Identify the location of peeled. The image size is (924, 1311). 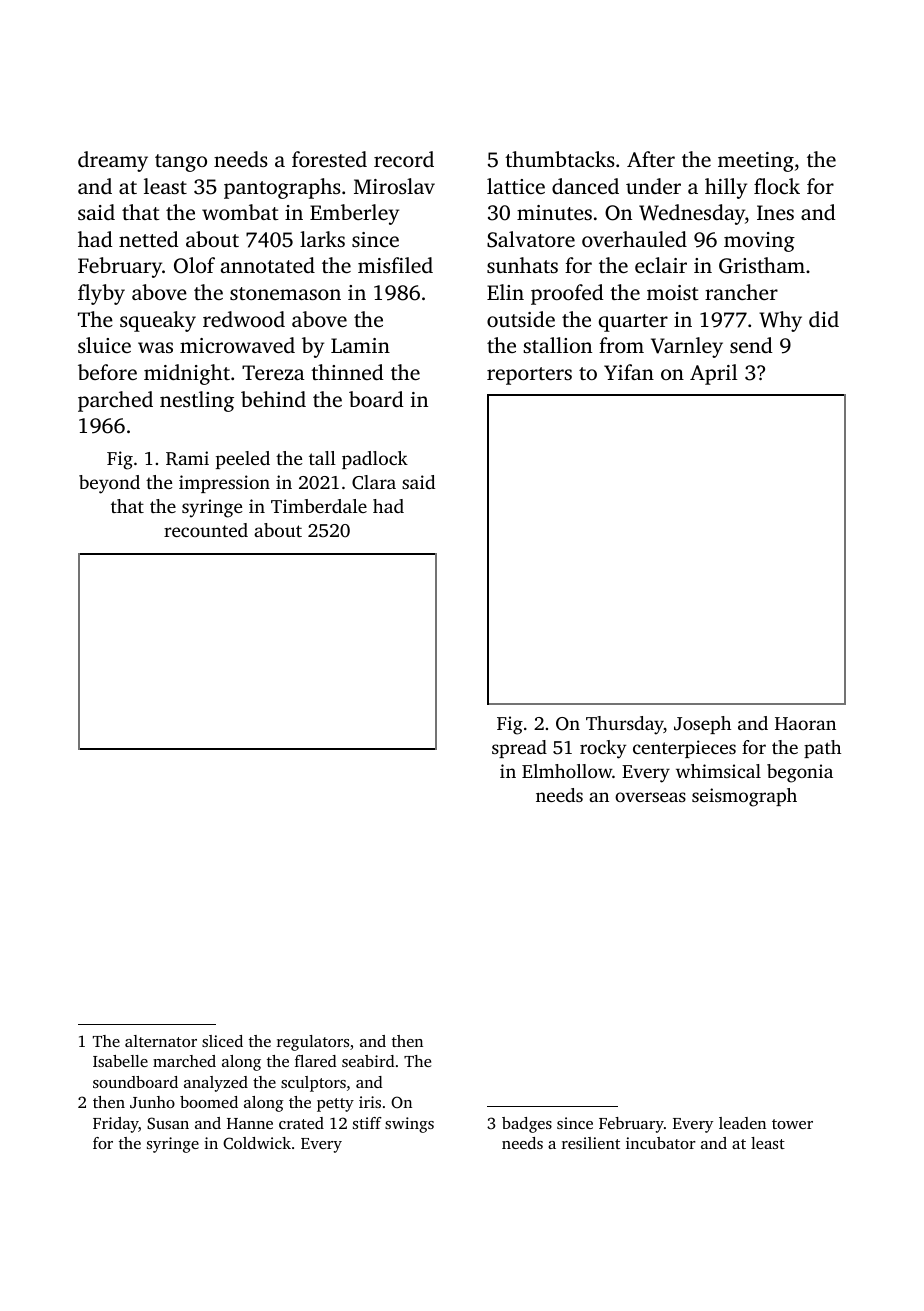
(243, 460).
